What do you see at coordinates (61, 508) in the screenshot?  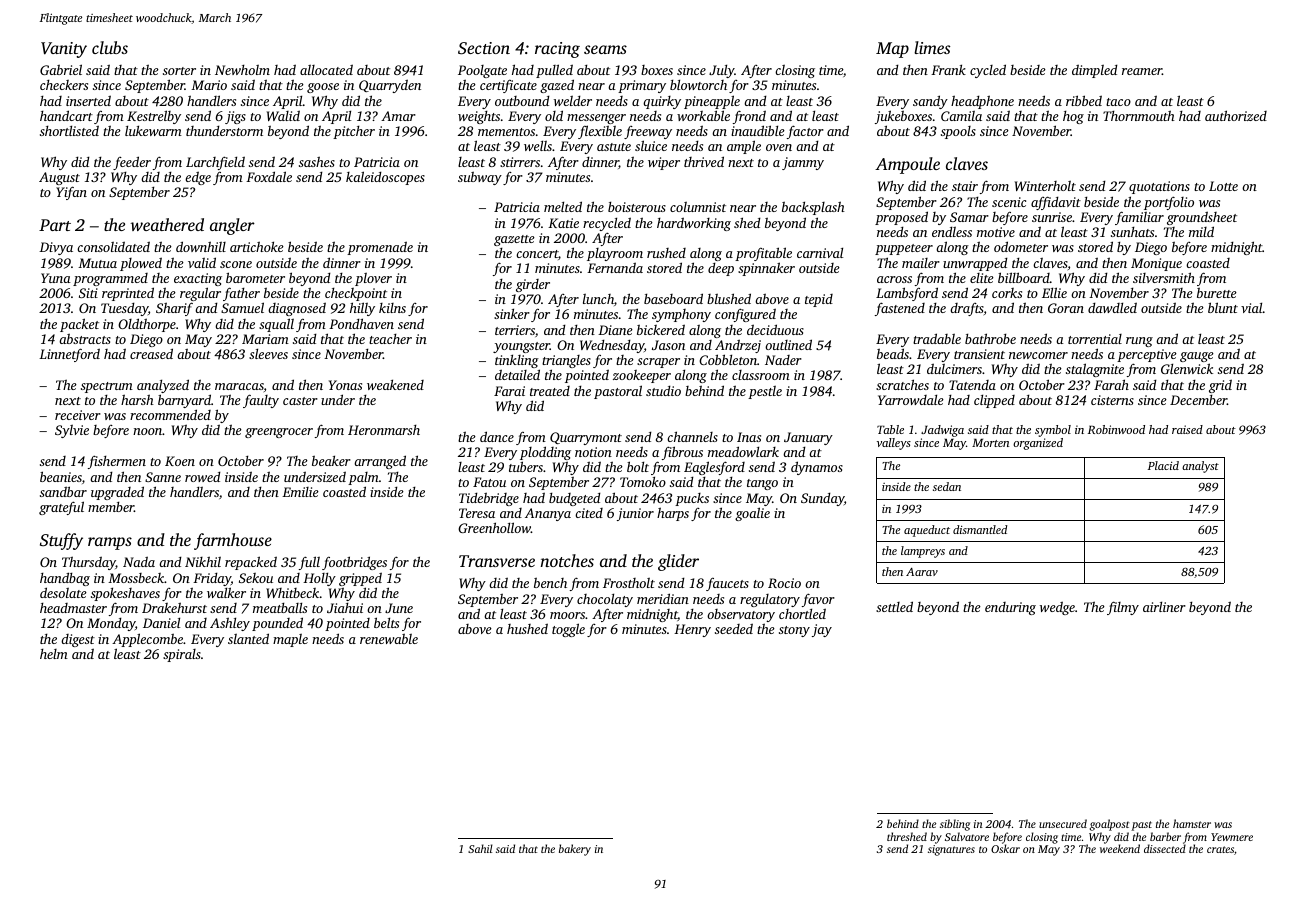 I see `grateful` at bounding box center [61, 508].
